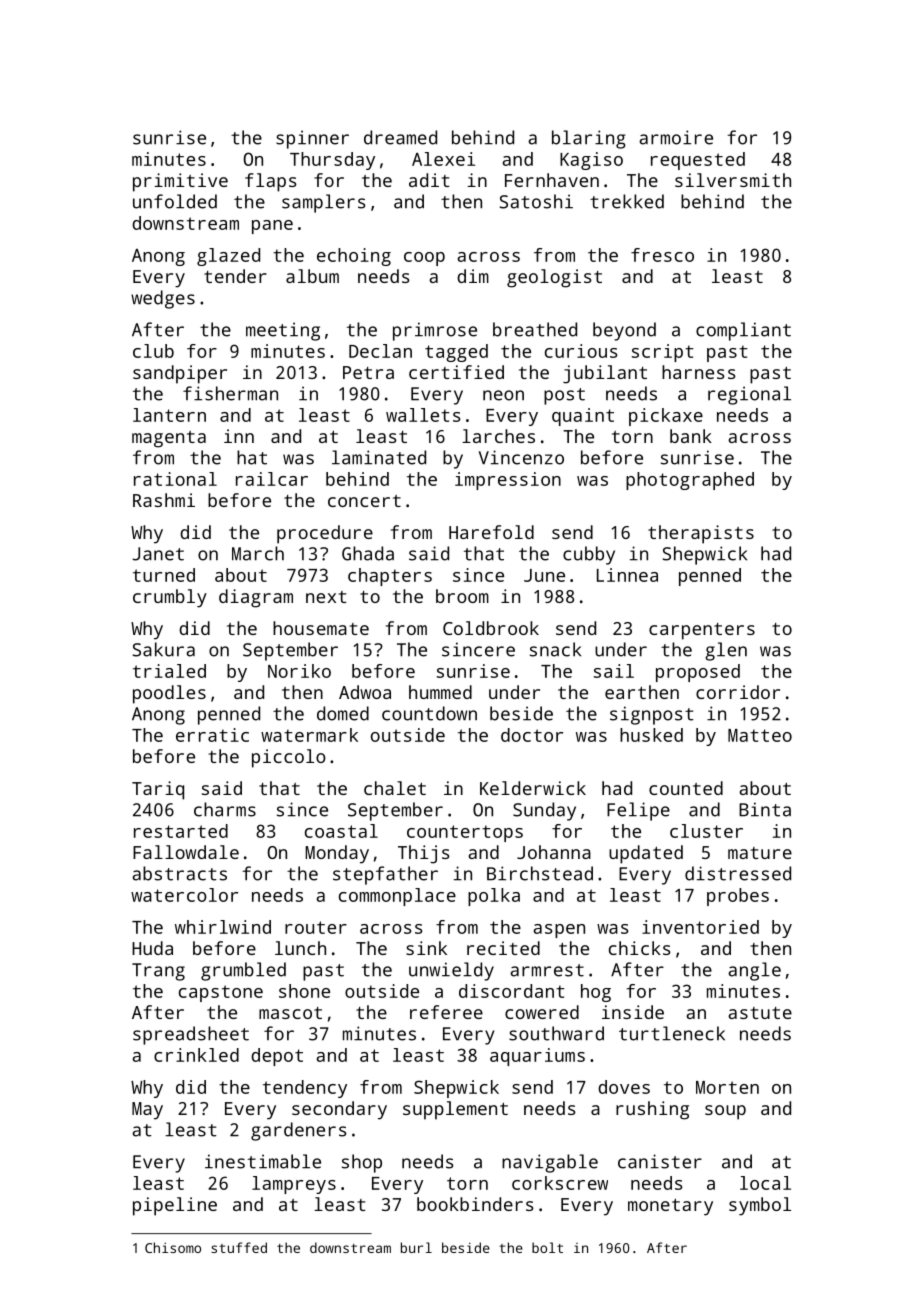  I want to click on housemate, so click(321, 628).
